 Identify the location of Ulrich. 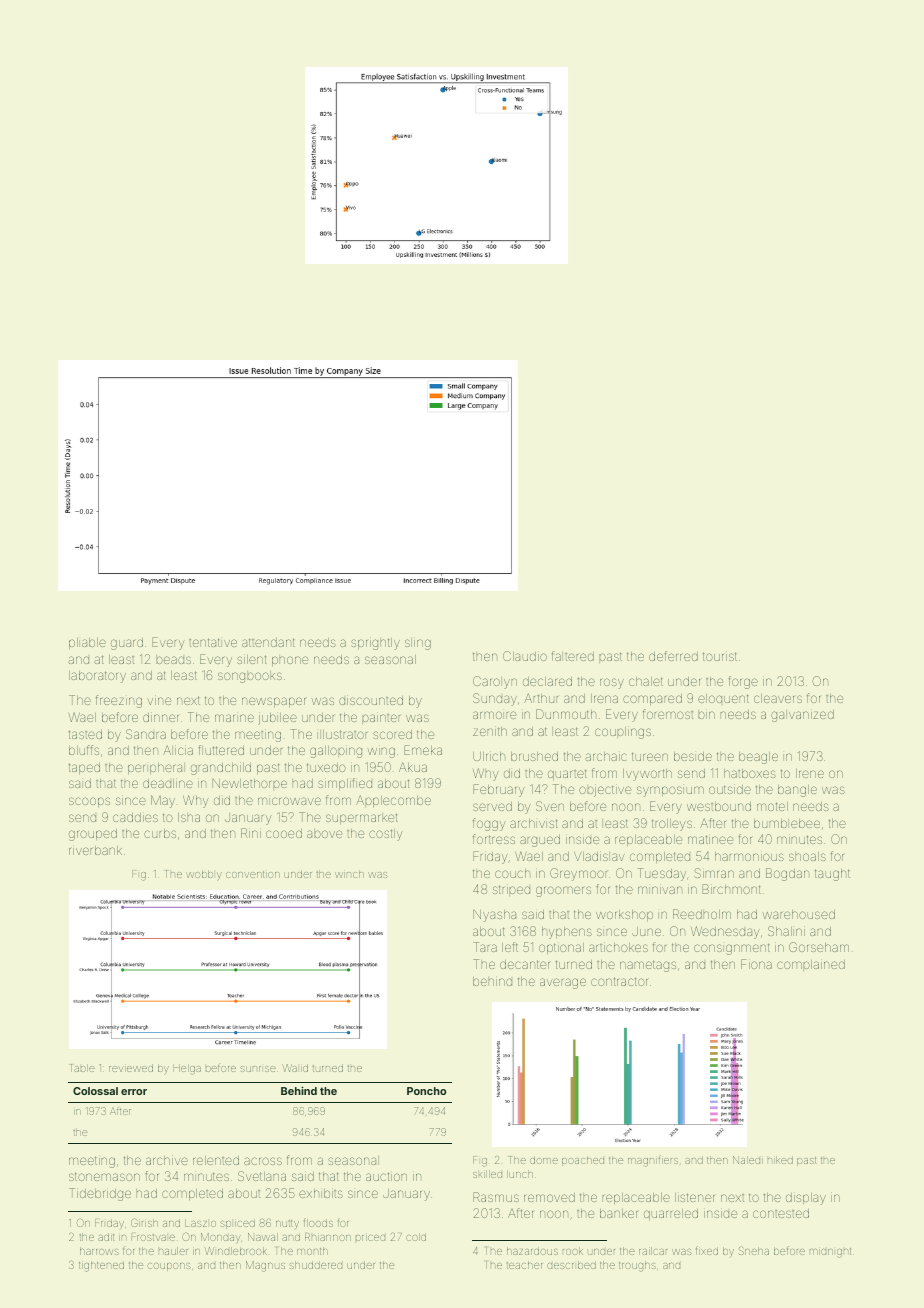
(489, 756).
